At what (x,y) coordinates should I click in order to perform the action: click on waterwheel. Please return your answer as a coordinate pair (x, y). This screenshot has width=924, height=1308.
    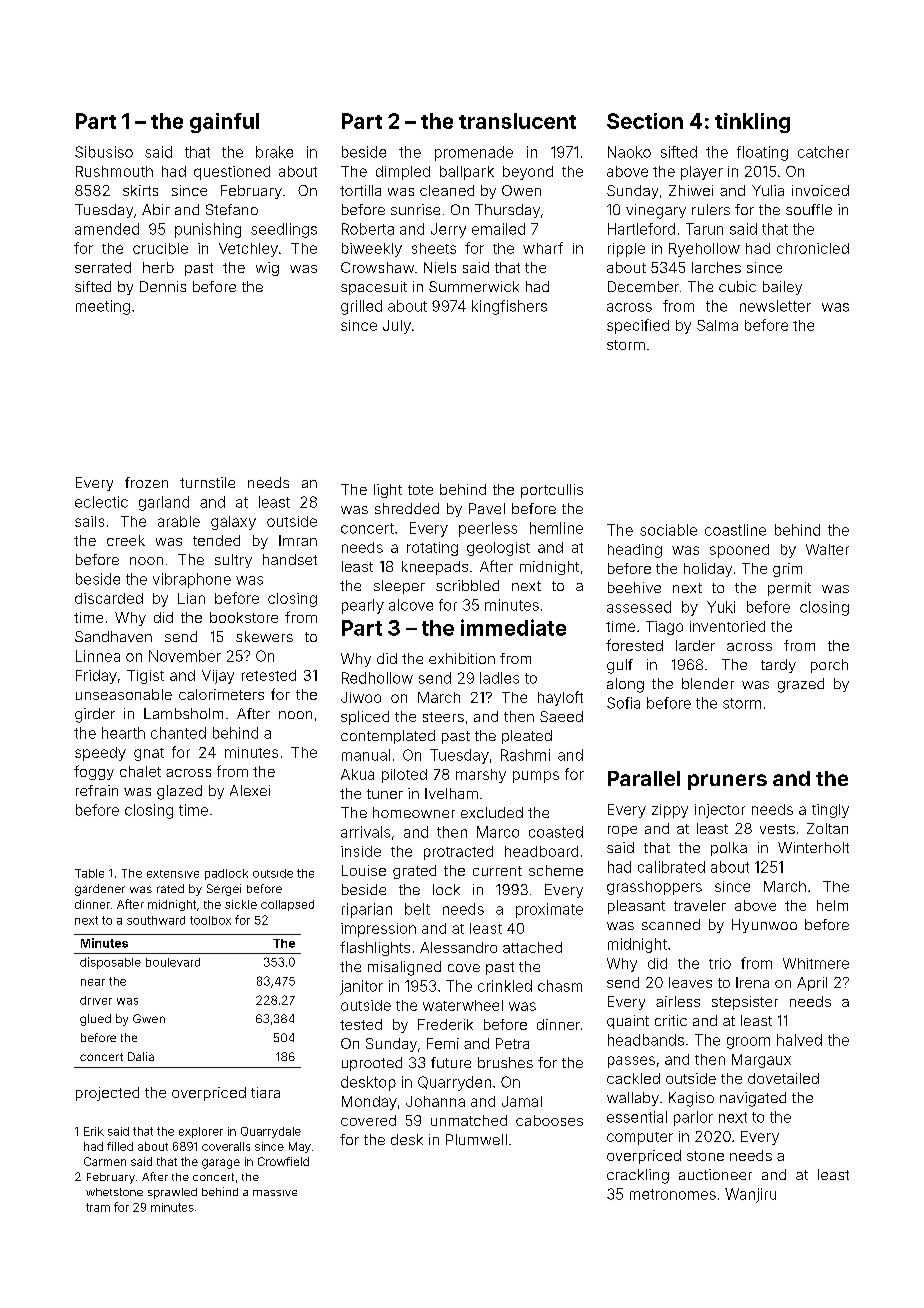
    Looking at the image, I should click on (463, 1005).
